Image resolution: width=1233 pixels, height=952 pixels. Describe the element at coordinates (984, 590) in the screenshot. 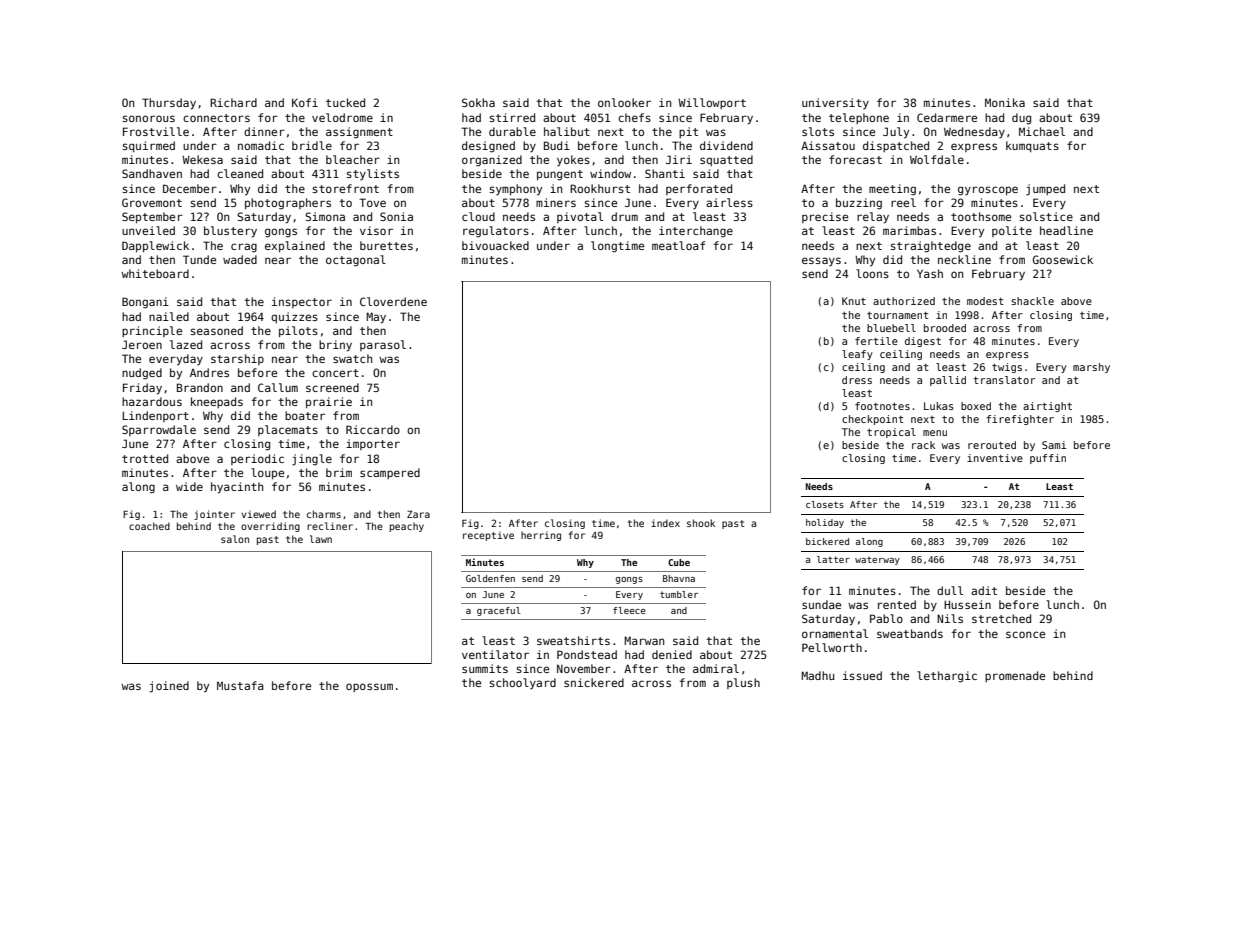

I see `adit` at that location.
